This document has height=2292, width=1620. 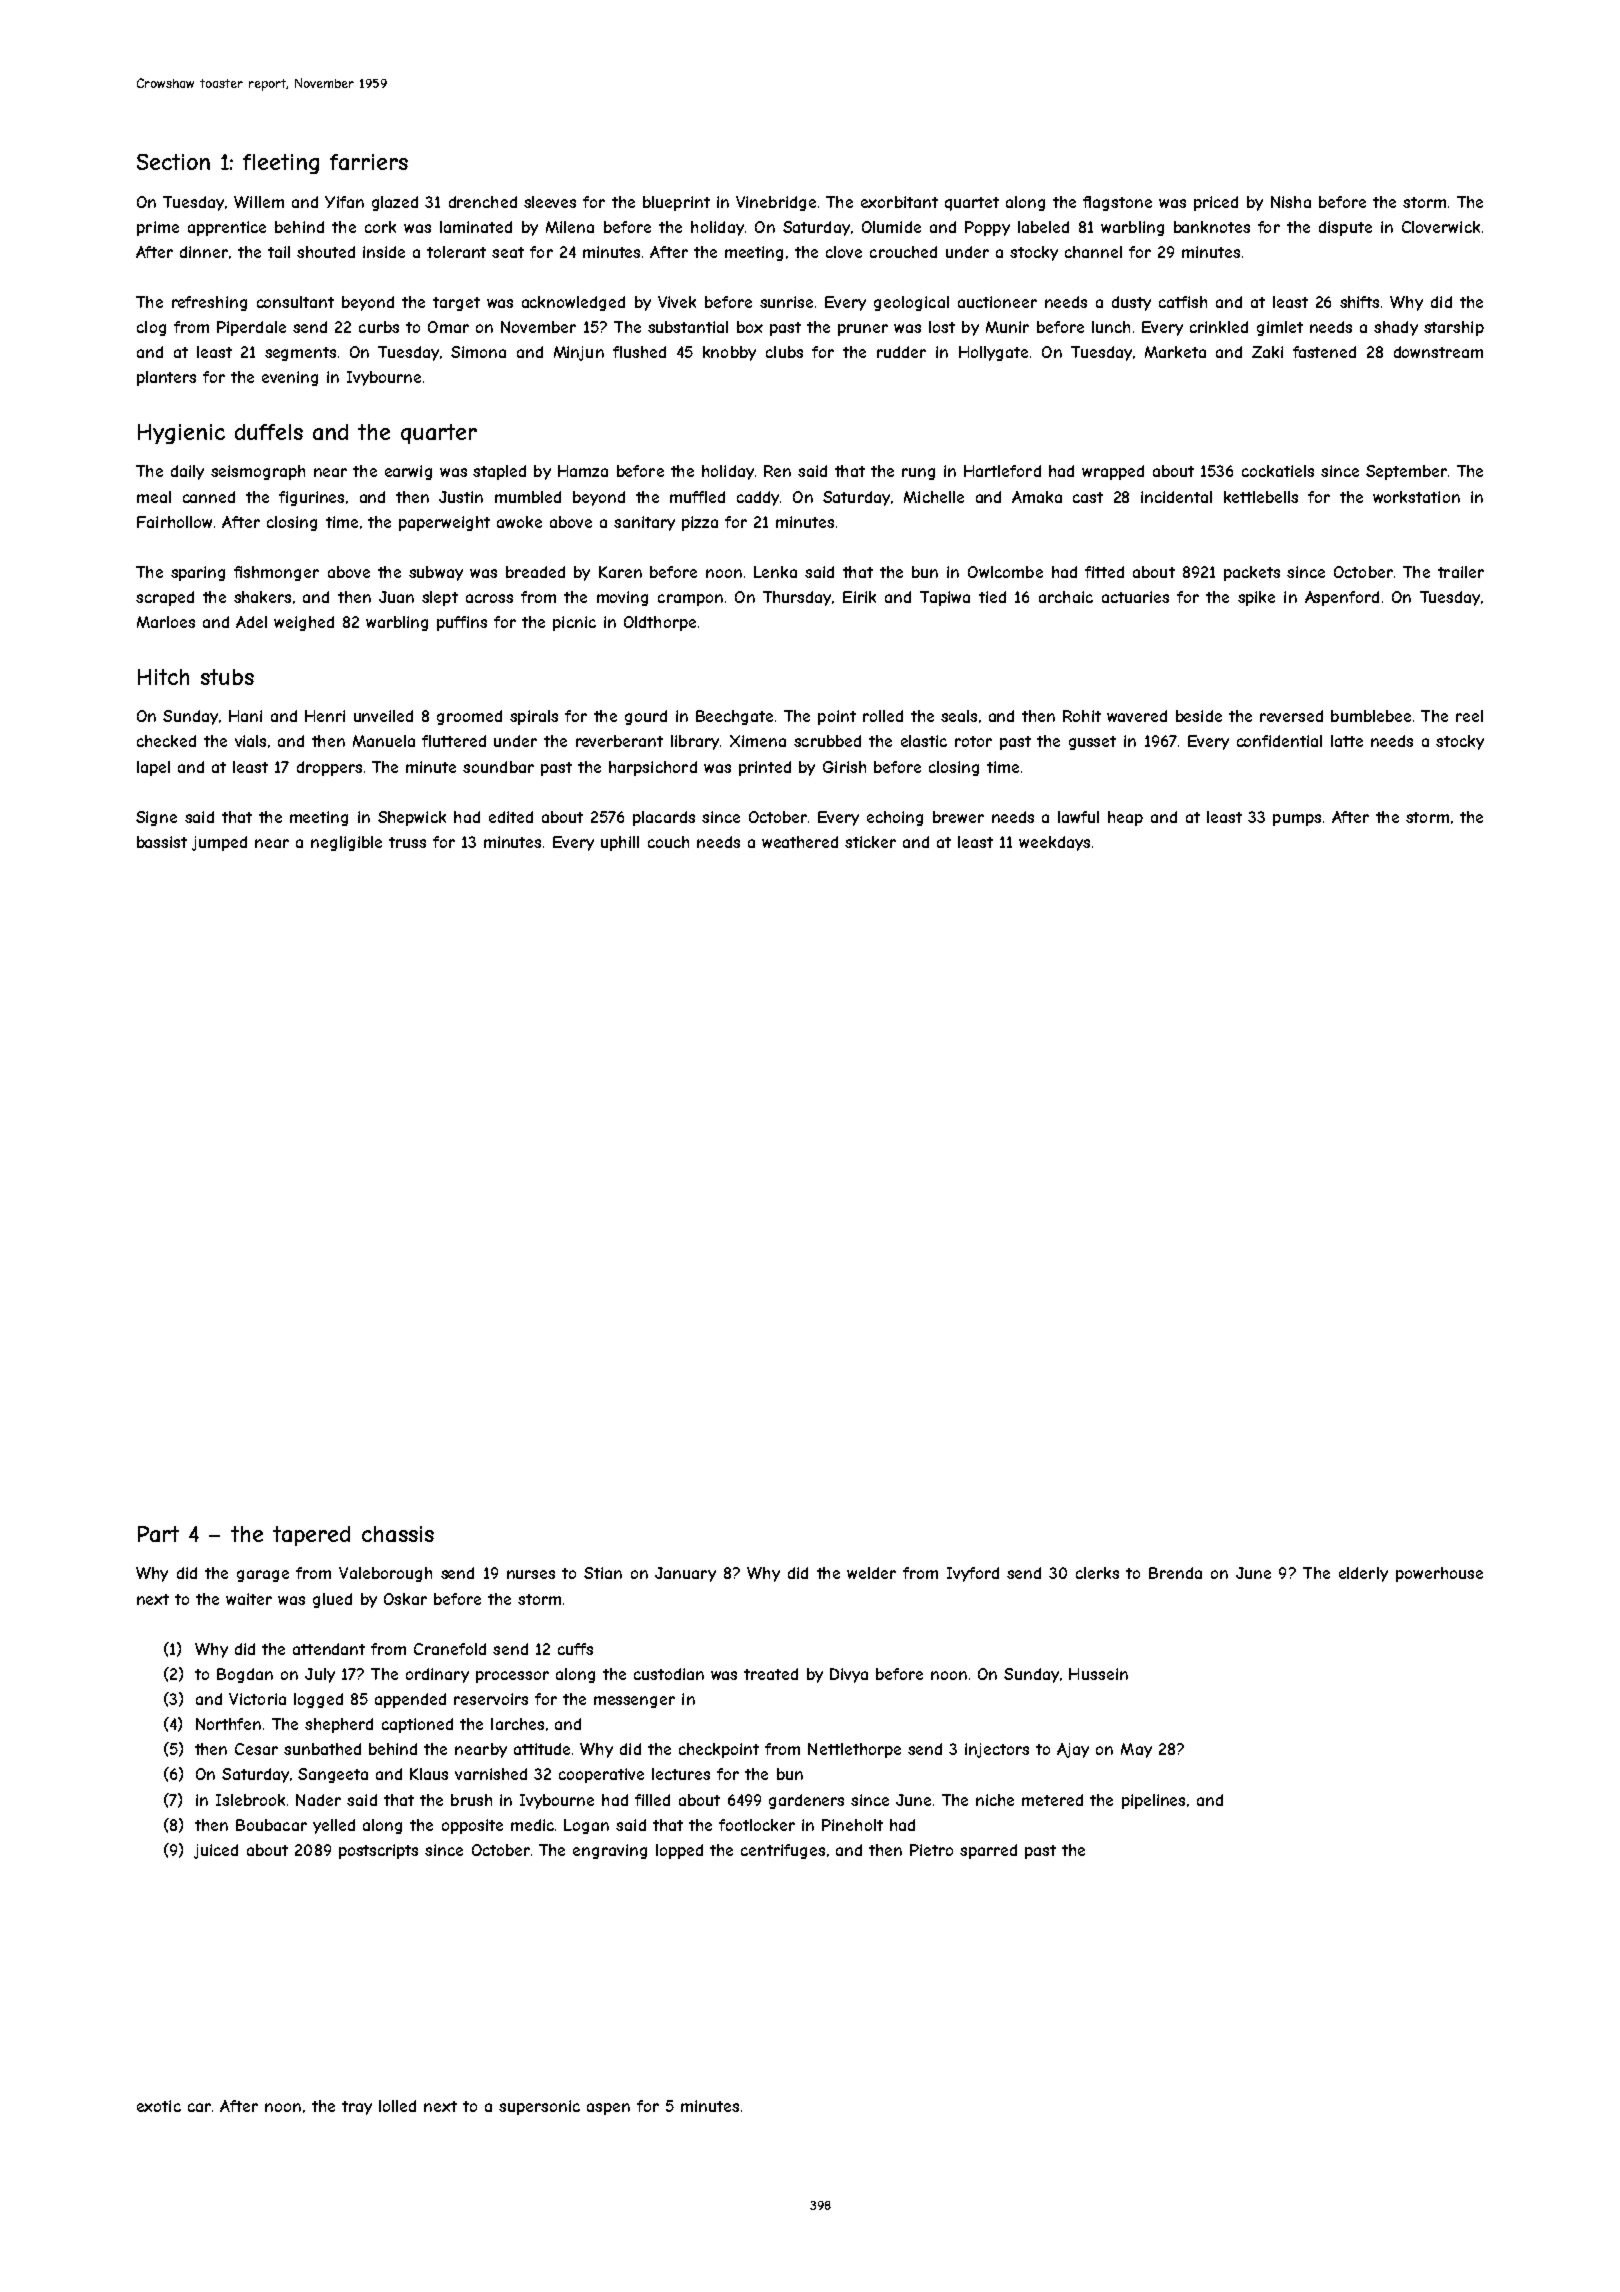 What do you see at coordinates (369, 162) in the document?
I see `farriers` at bounding box center [369, 162].
